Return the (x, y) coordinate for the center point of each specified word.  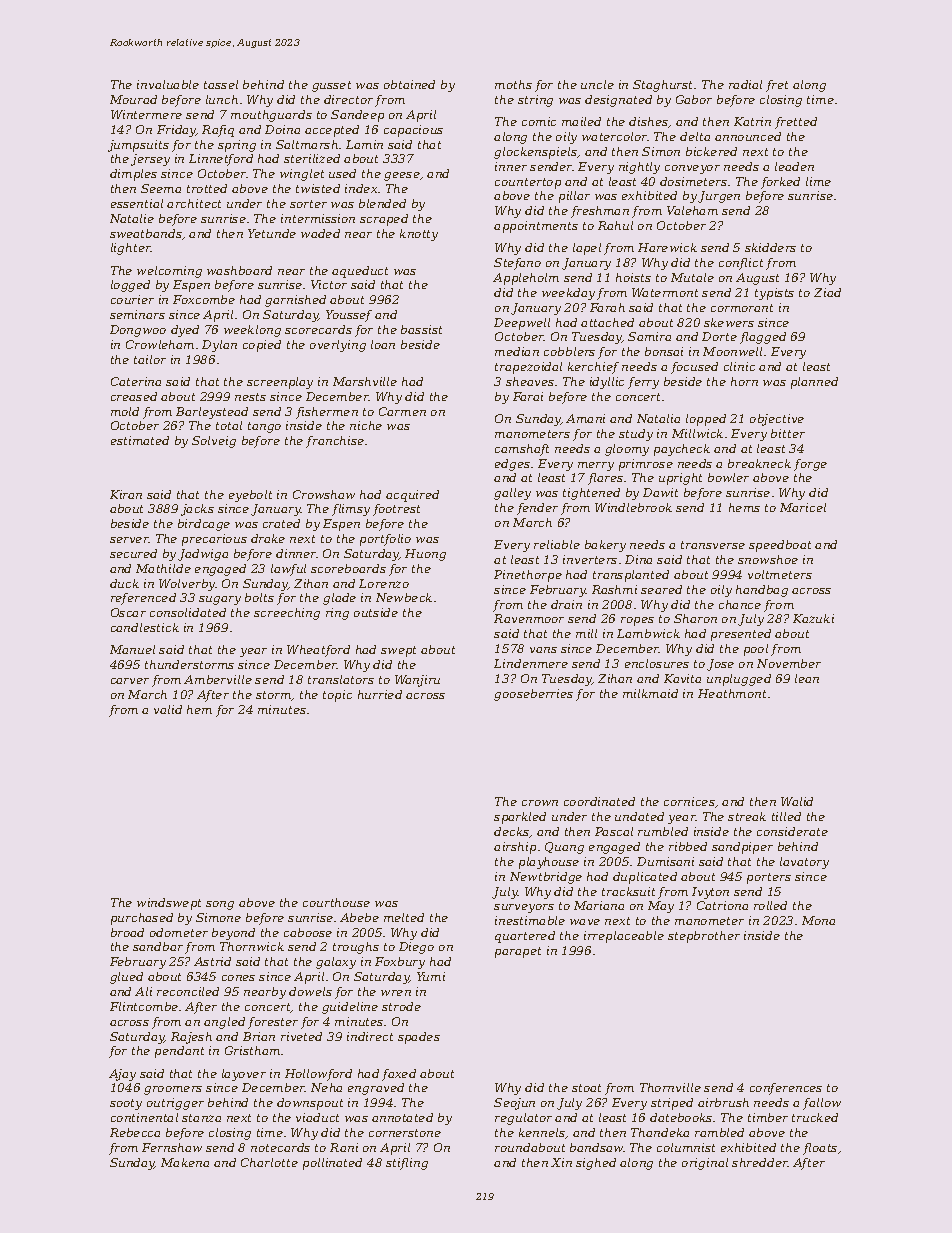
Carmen (402, 411)
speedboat (780, 546)
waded (320, 233)
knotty (419, 235)
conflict (741, 264)
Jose (720, 665)
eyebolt (250, 496)
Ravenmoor (529, 618)
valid (168, 709)
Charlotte (269, 1162)
